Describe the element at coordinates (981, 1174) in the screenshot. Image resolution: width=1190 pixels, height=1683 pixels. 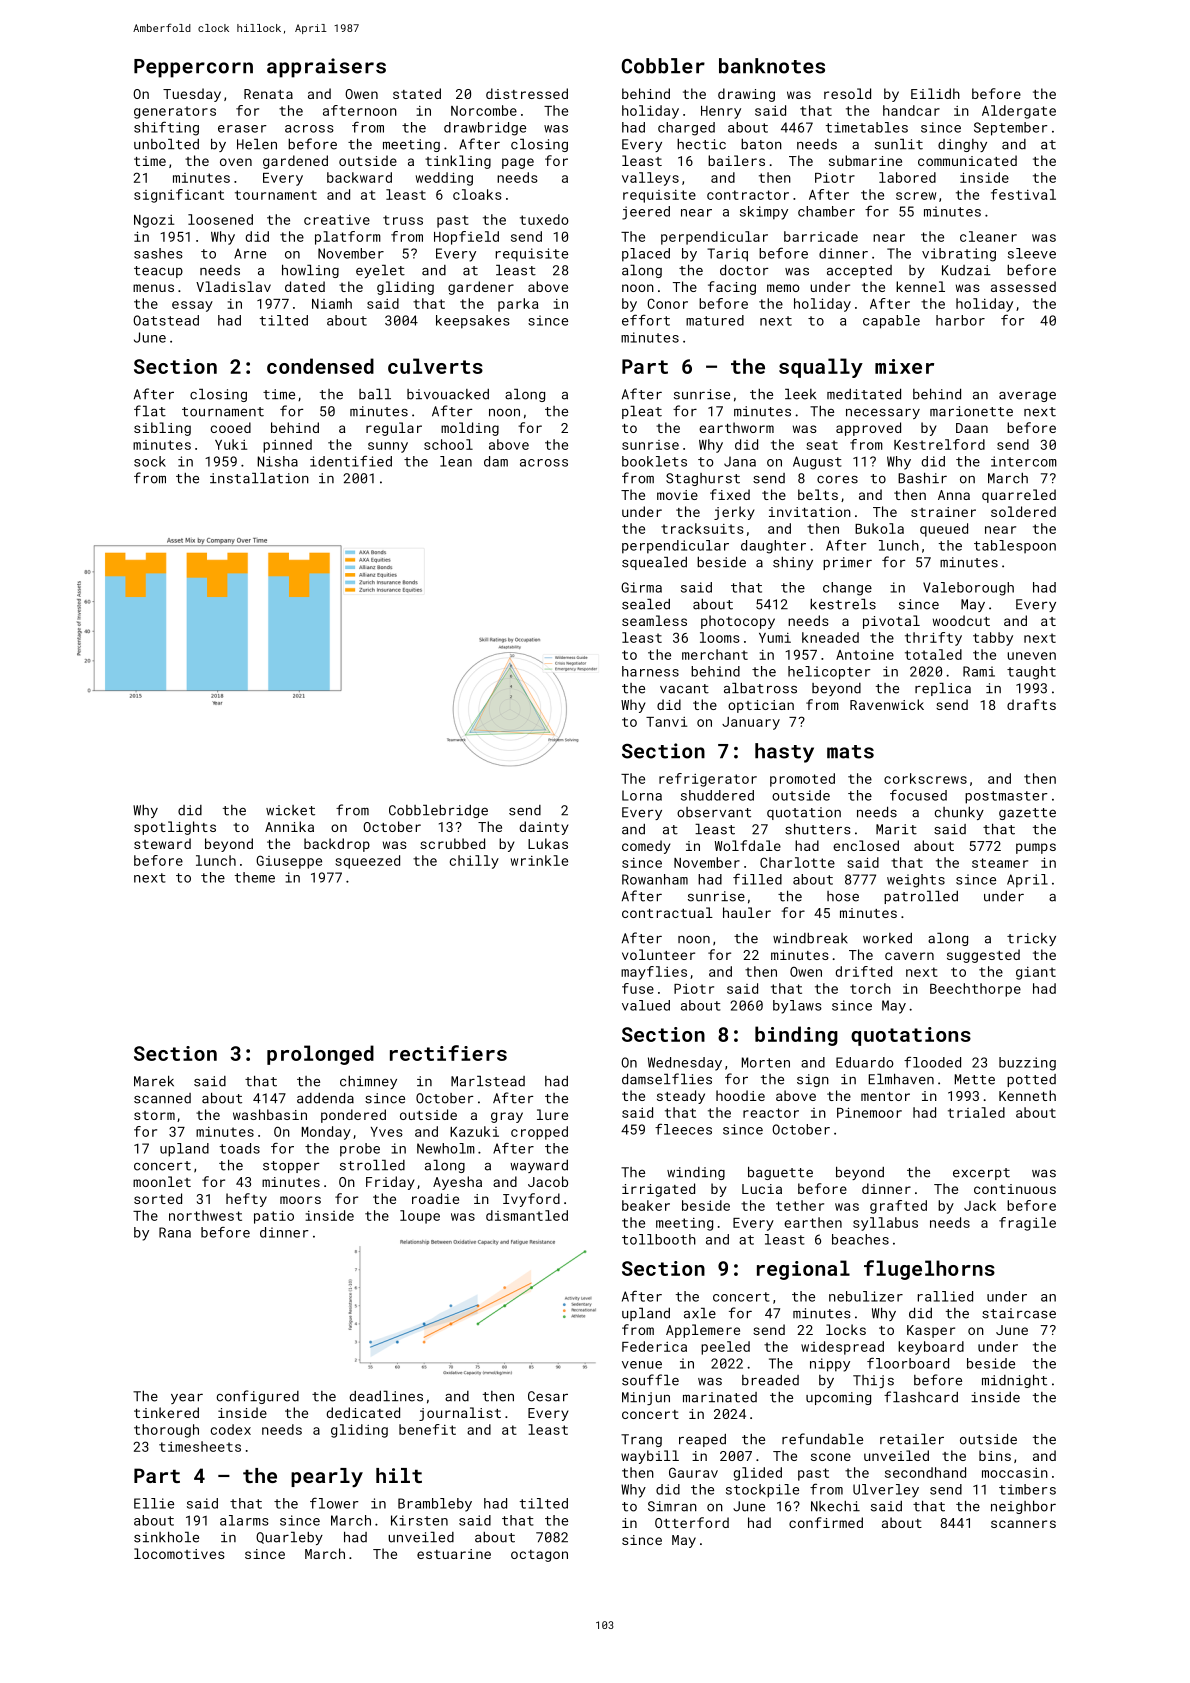
I see `excerpt` at that location.
